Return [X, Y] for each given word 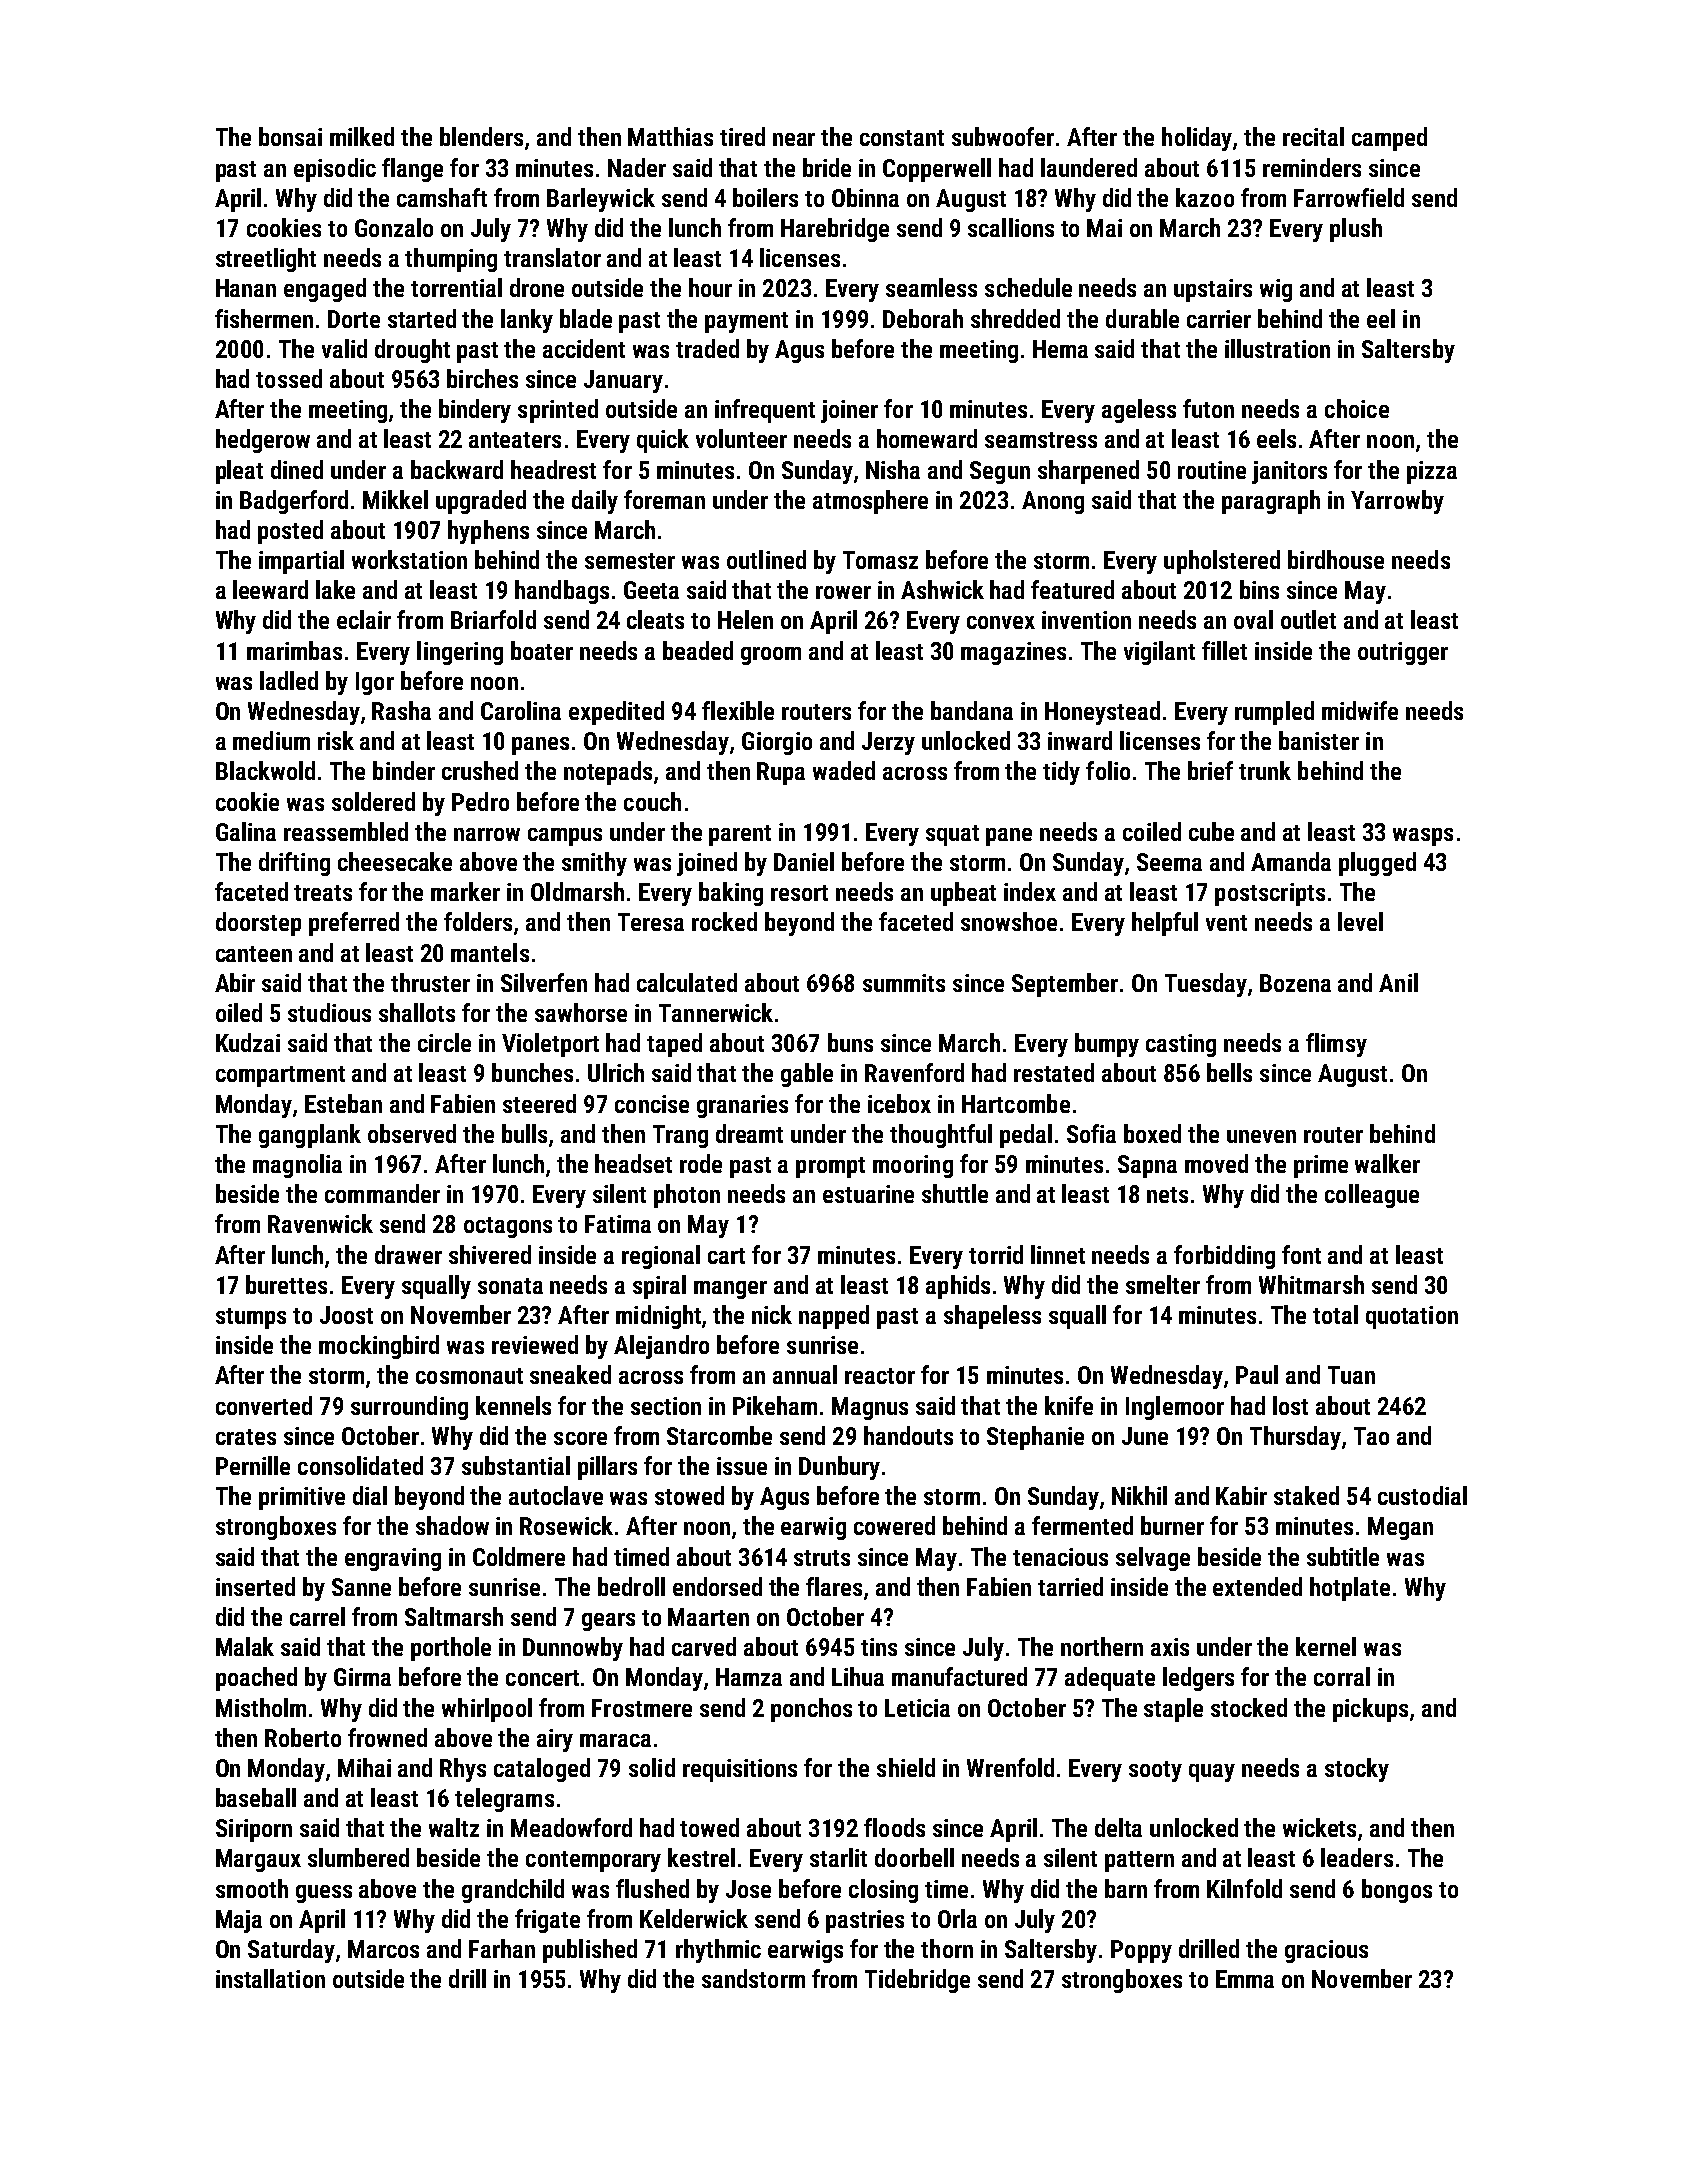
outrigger [1403, 653]
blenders [481, 136]
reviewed [535, 1344]
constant [902, 138]
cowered [894, 1525]
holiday [1197, 139]
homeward [927, 438]
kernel [1326, 1646]
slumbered [358, 1857]
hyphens [488, 532]
